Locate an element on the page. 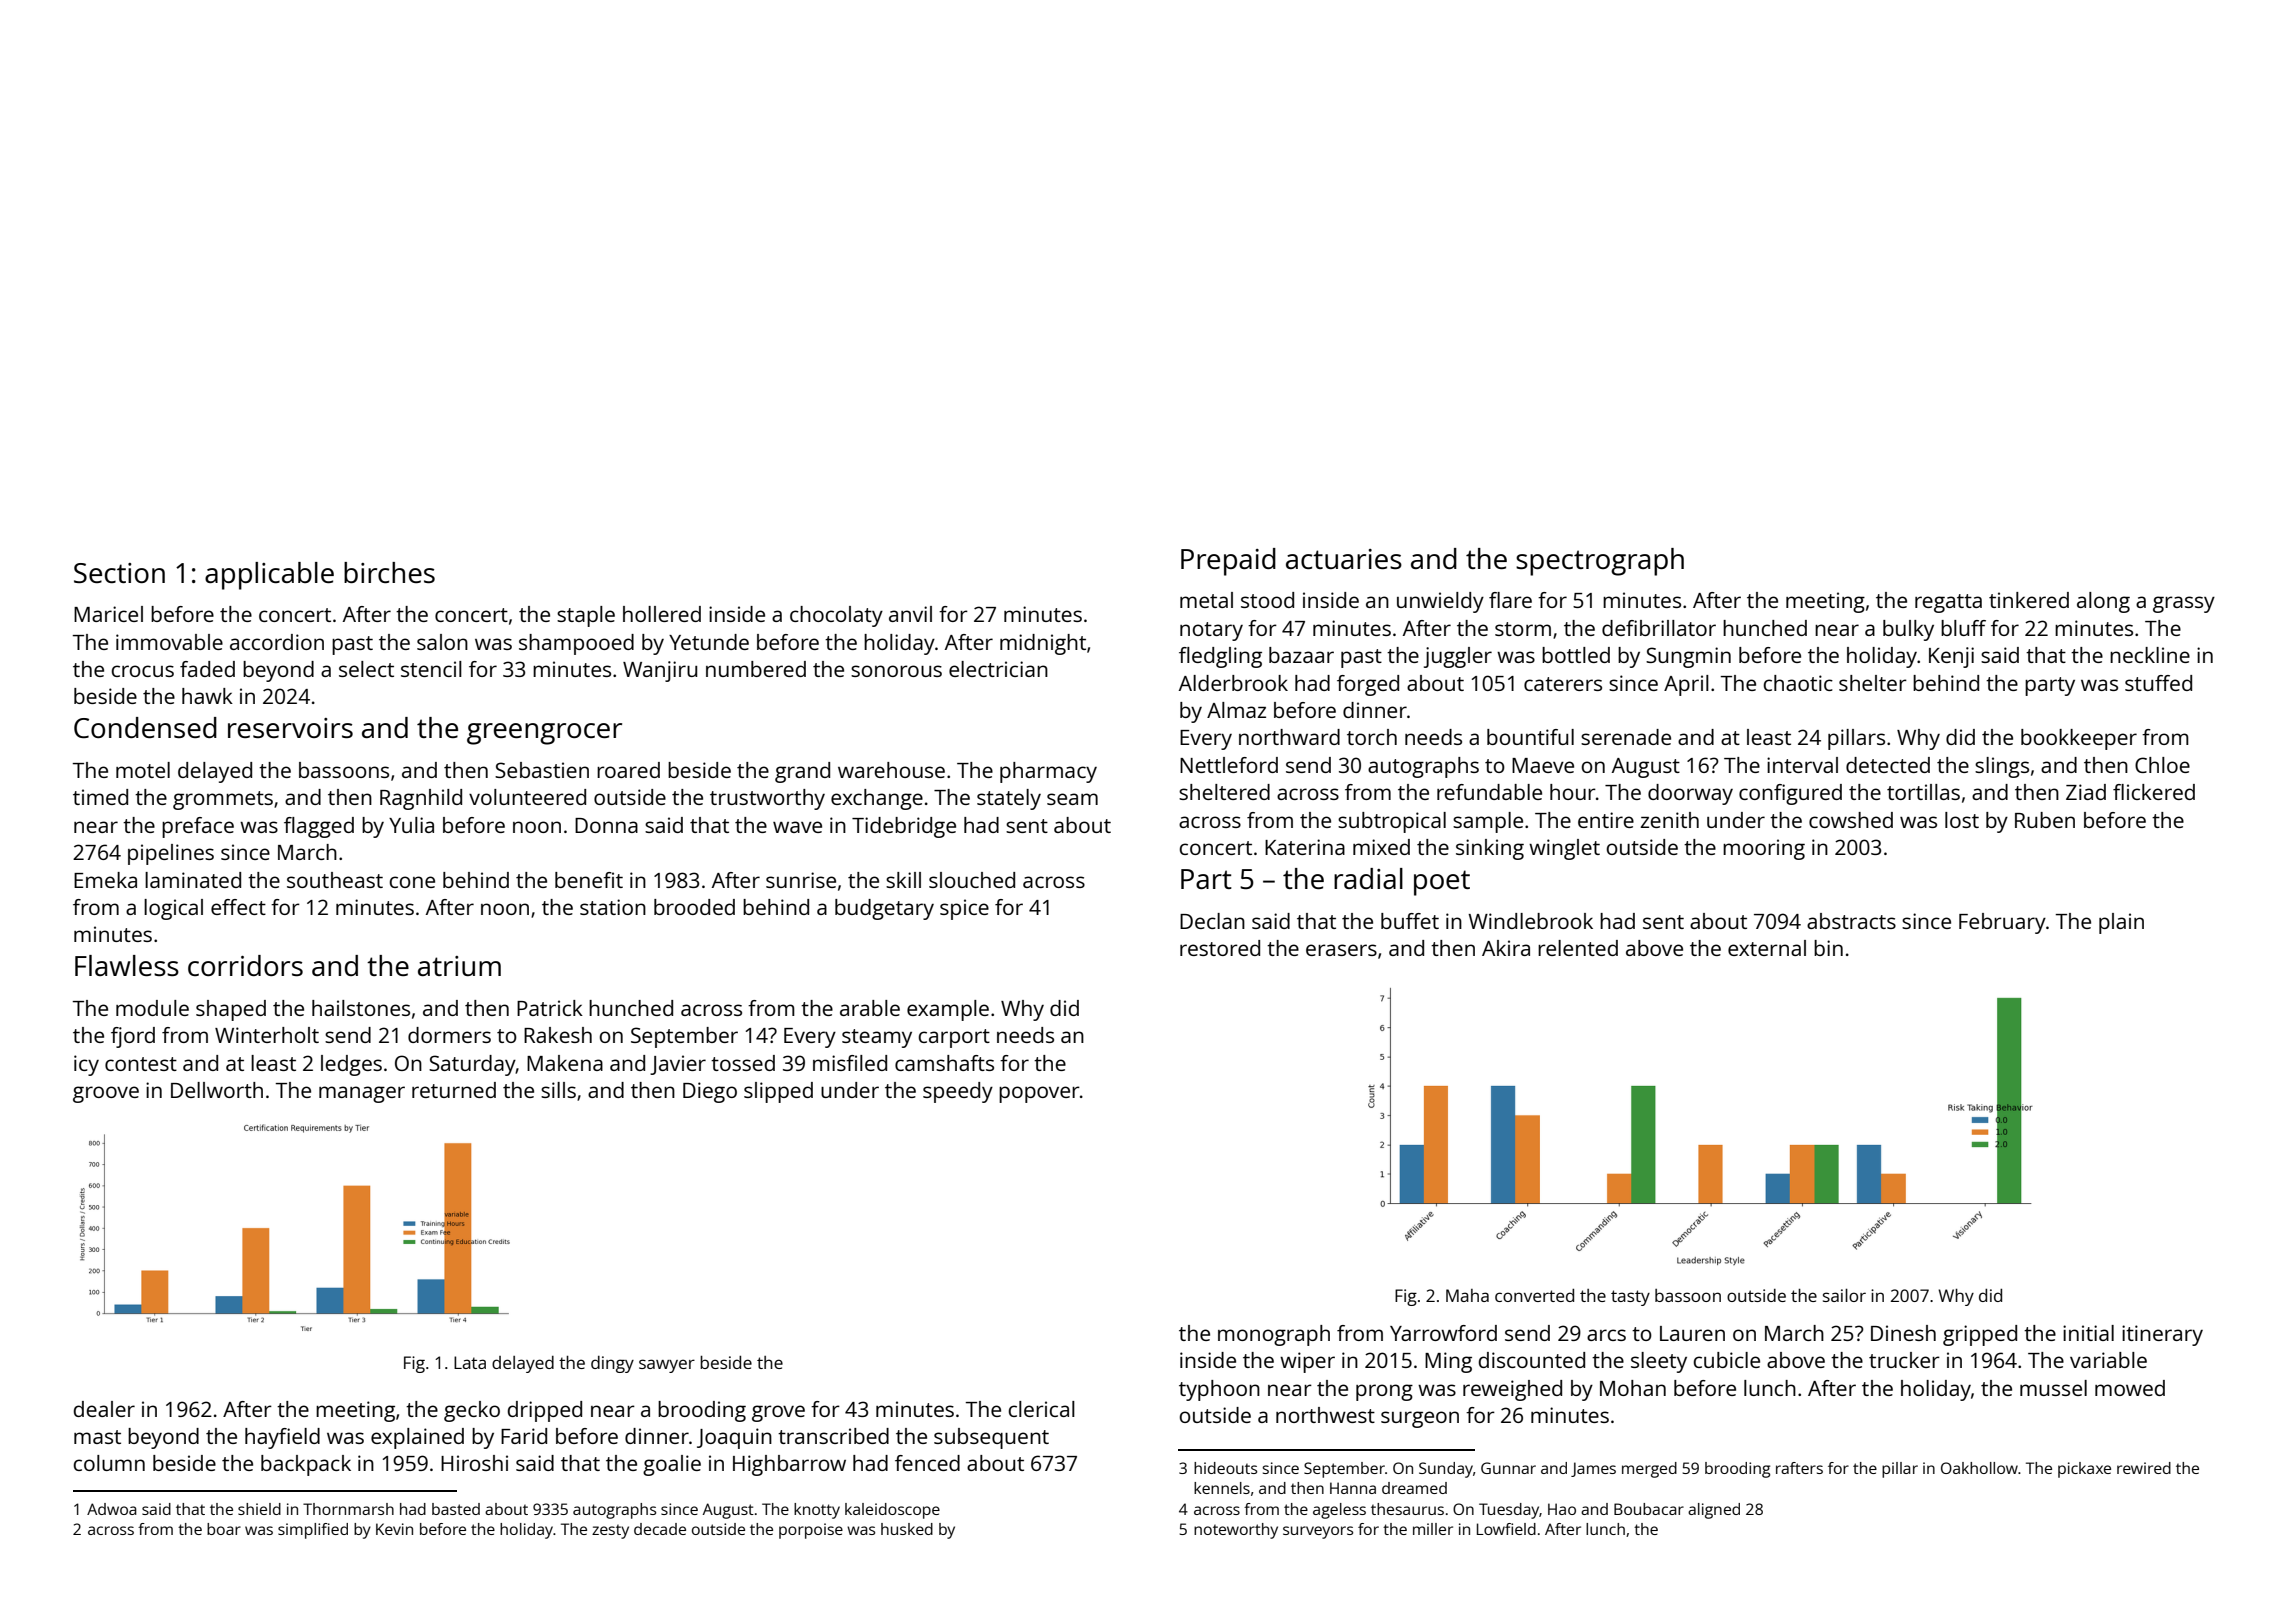 The width and height of the page is (2292, 1620). James is located at coordinates (1593, 1469).
